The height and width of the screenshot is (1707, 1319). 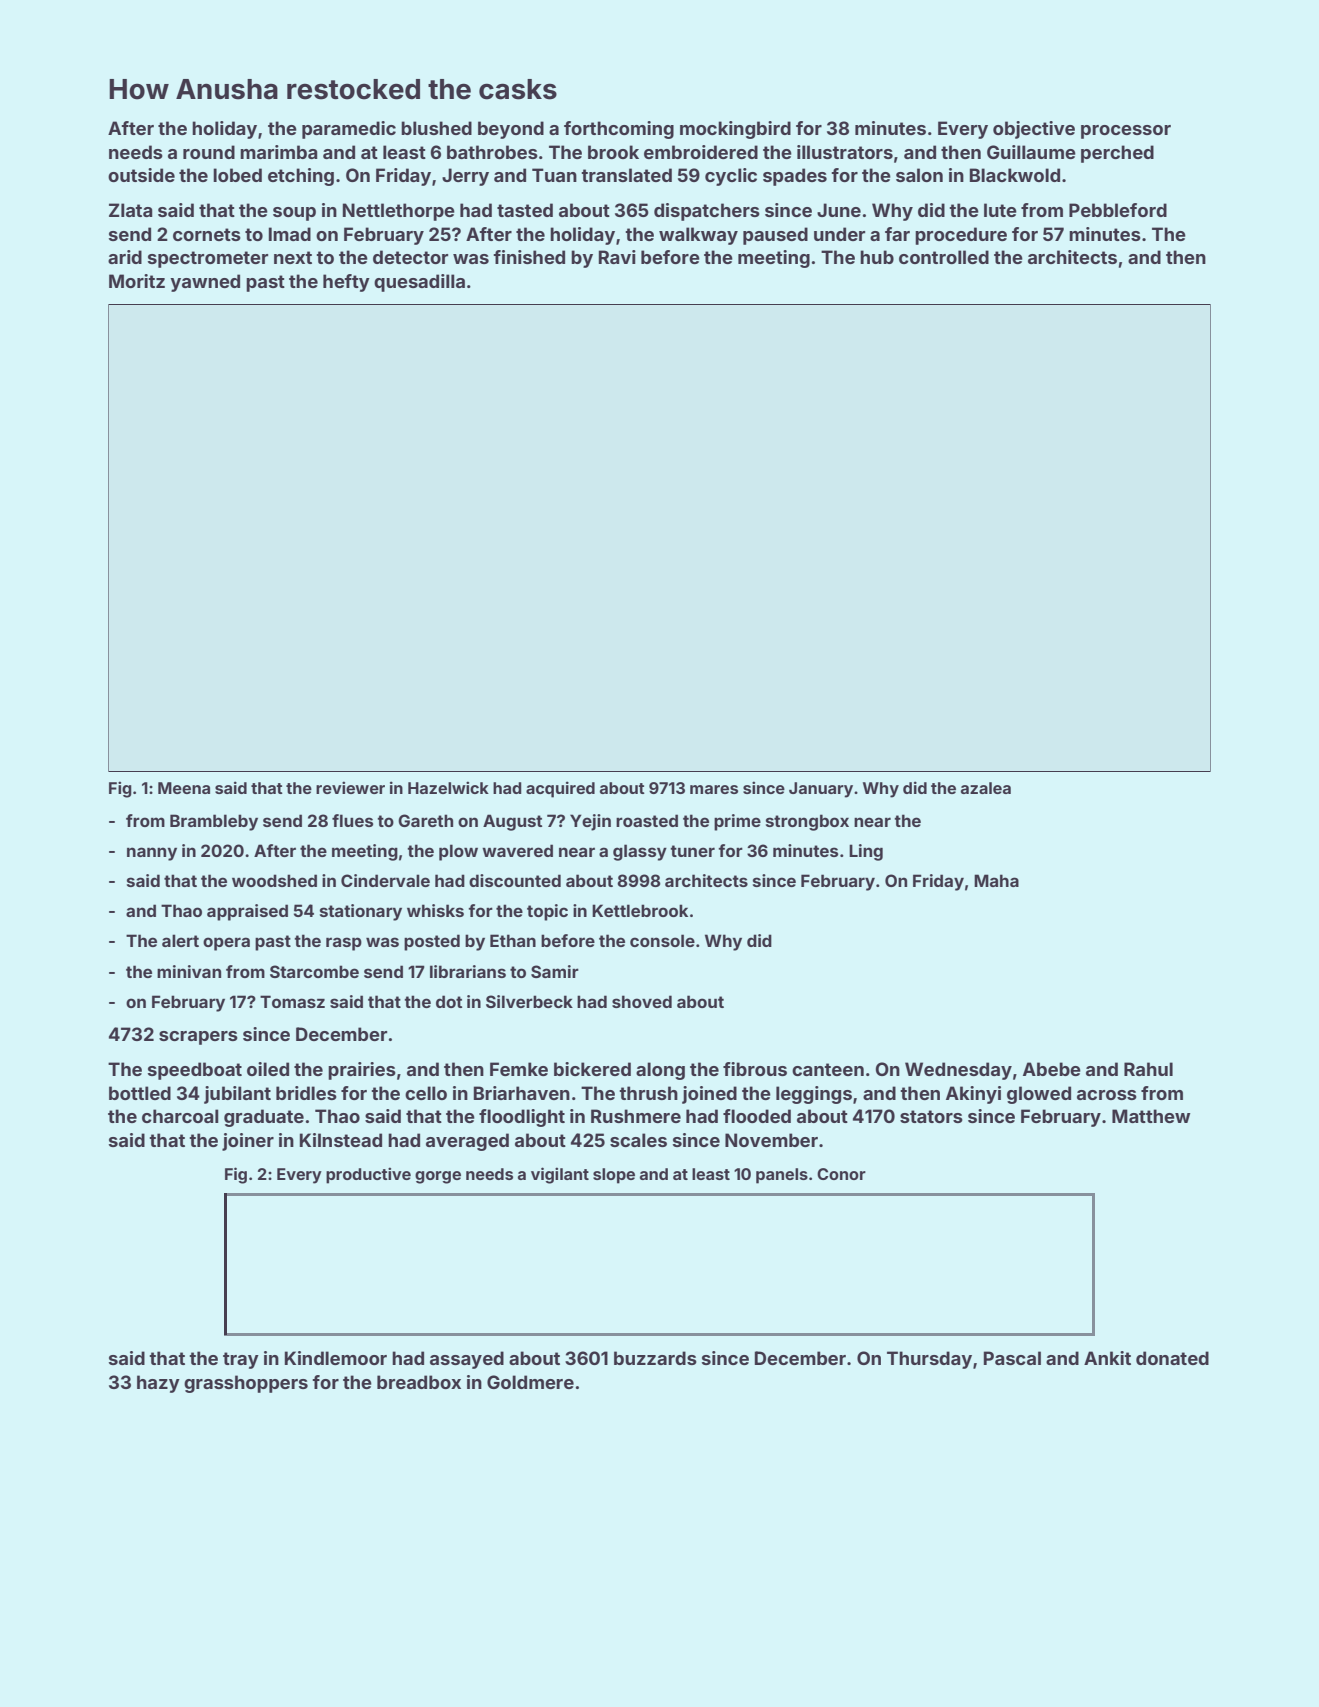 I want to click on hub, so click(x=877, y=257).
